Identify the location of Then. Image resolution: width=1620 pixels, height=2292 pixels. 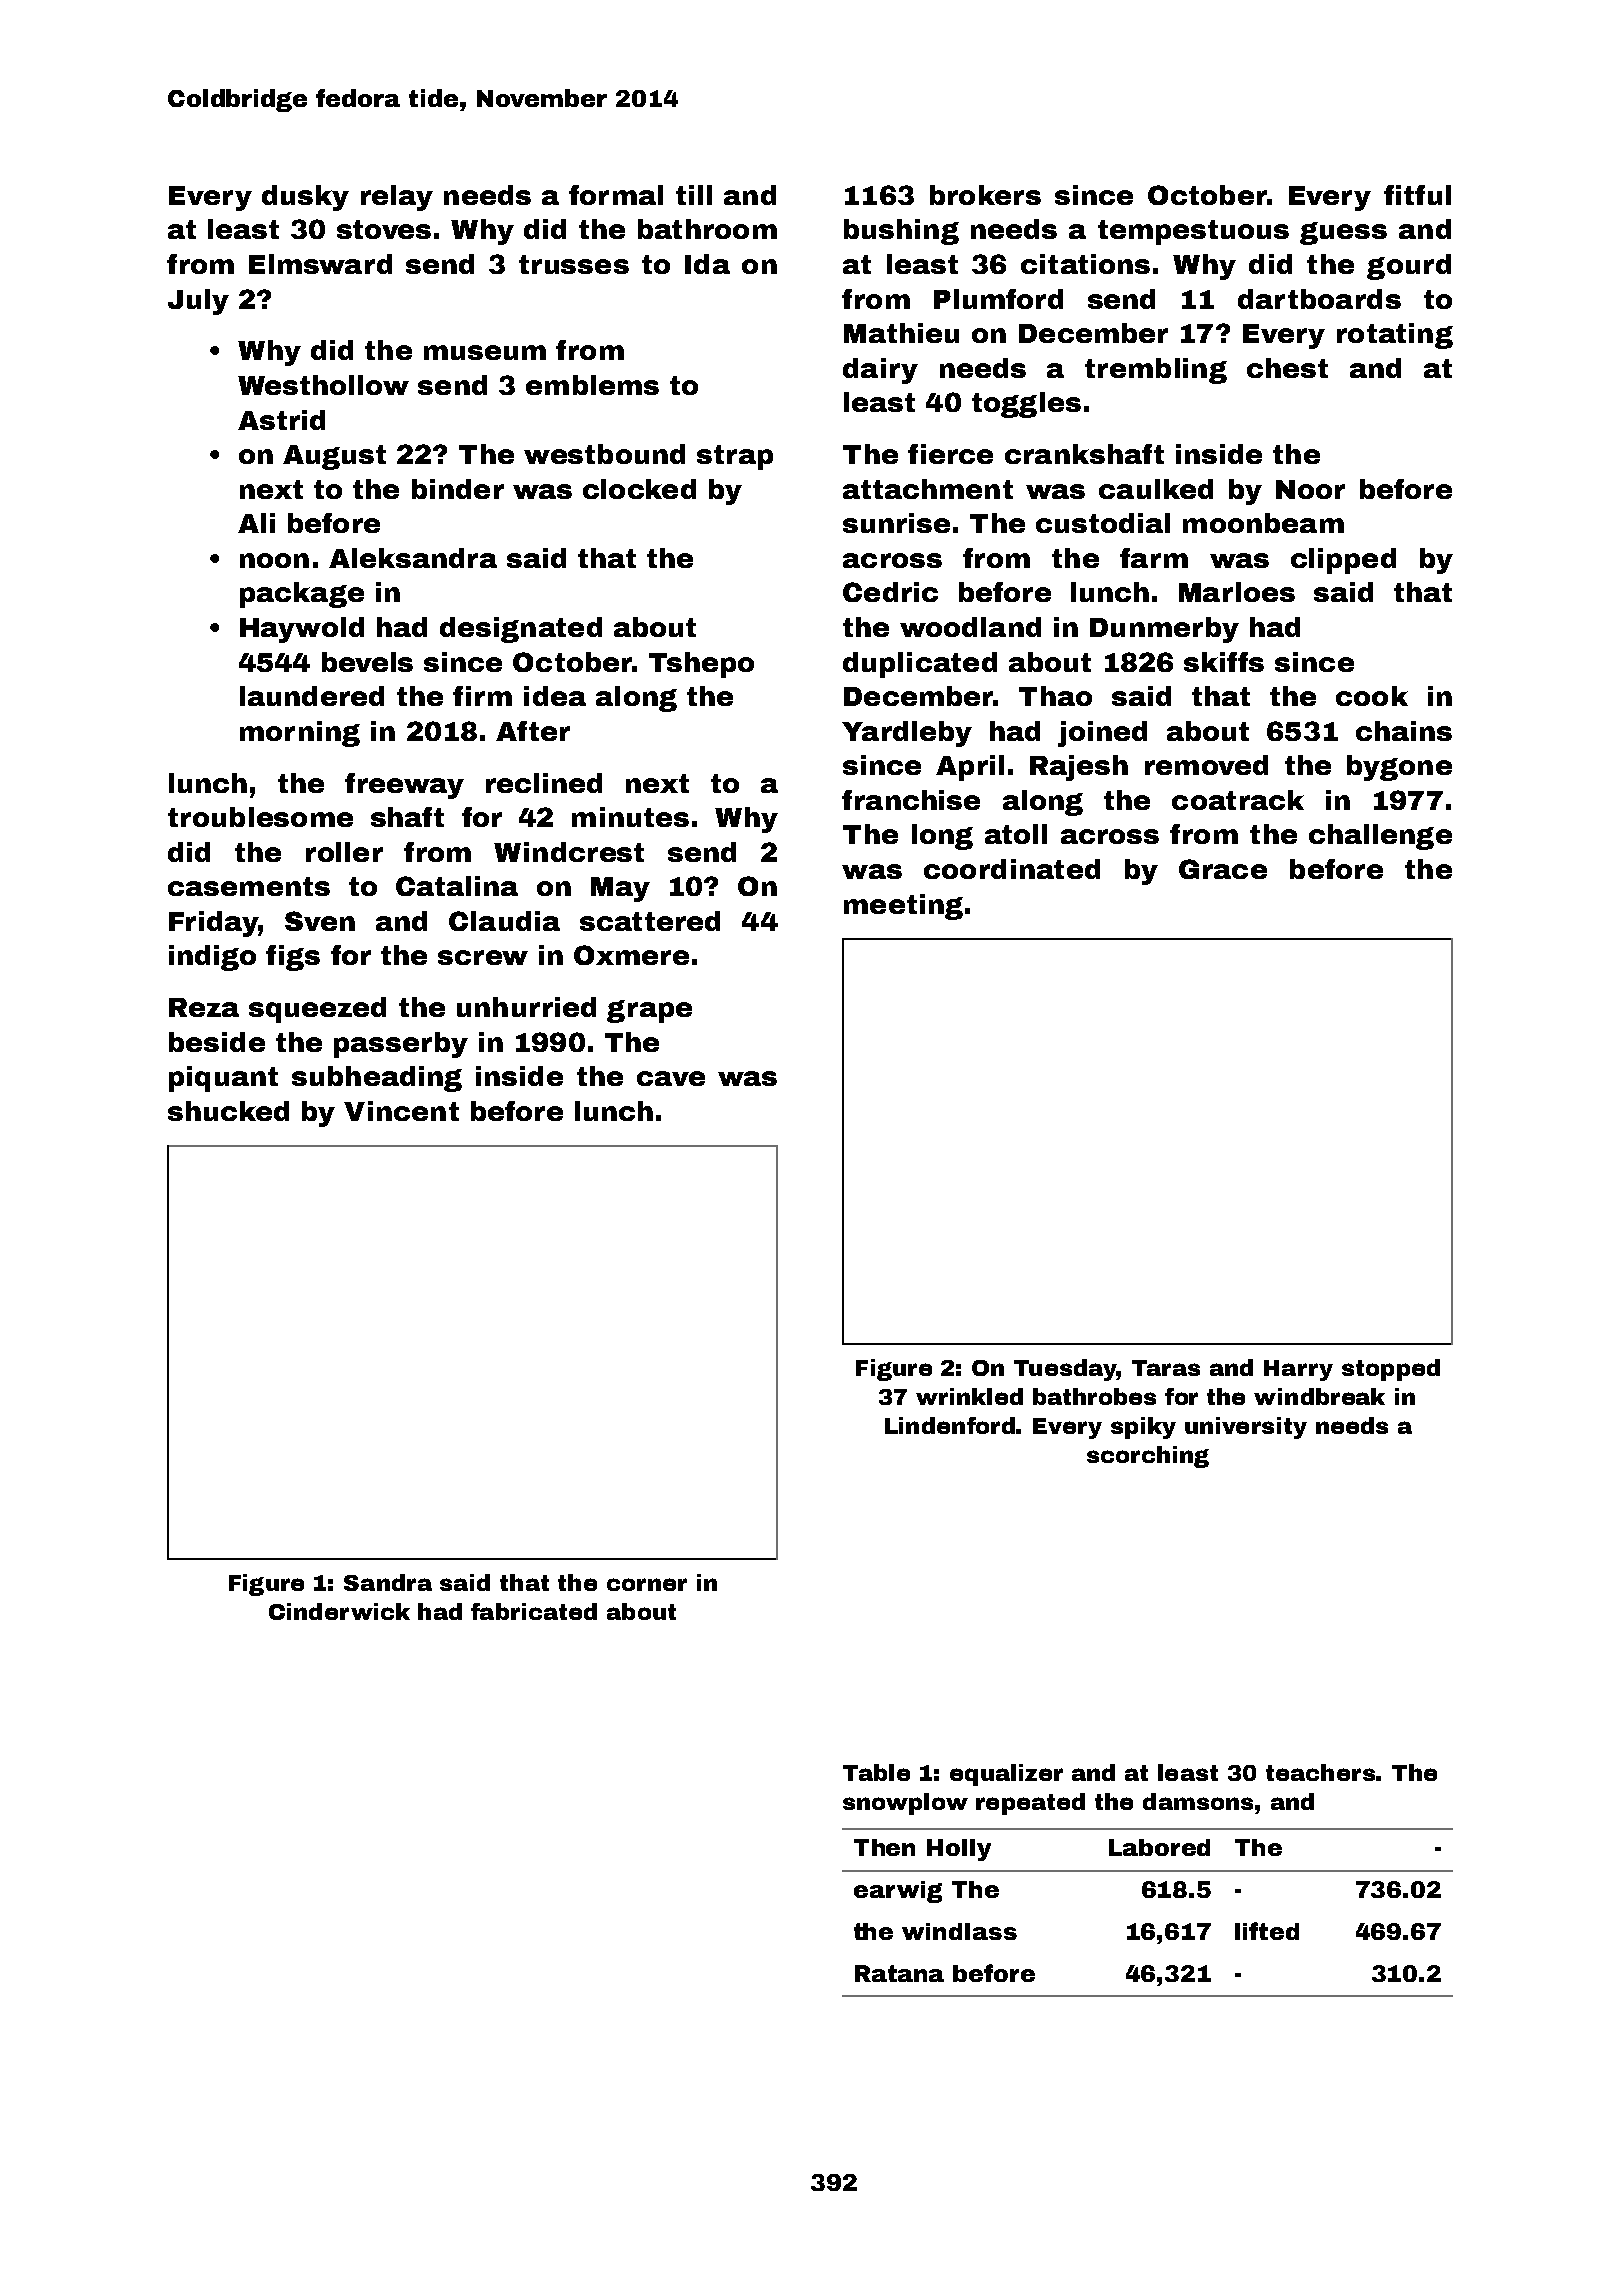
(884, 1847).
